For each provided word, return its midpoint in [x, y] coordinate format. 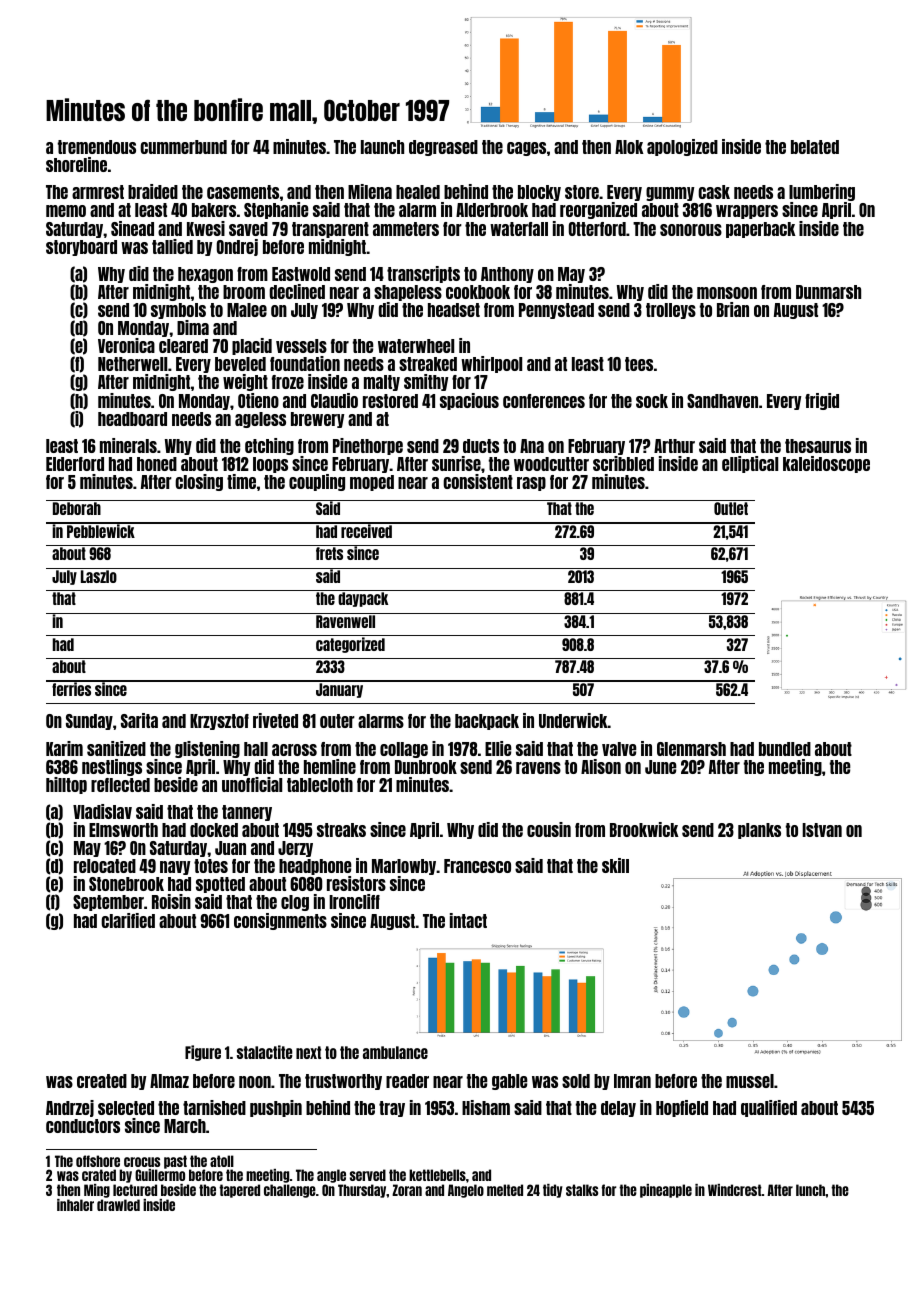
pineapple [666, 1191]
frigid [822, 401]
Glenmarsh [691, 749]
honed [157, 464]
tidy [553, 1191]
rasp [531, 484]
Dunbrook [426, 767]
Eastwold [301, 274]
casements [243, 192]
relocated [105, 866]
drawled [118, 1205]
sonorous [691, 230]
